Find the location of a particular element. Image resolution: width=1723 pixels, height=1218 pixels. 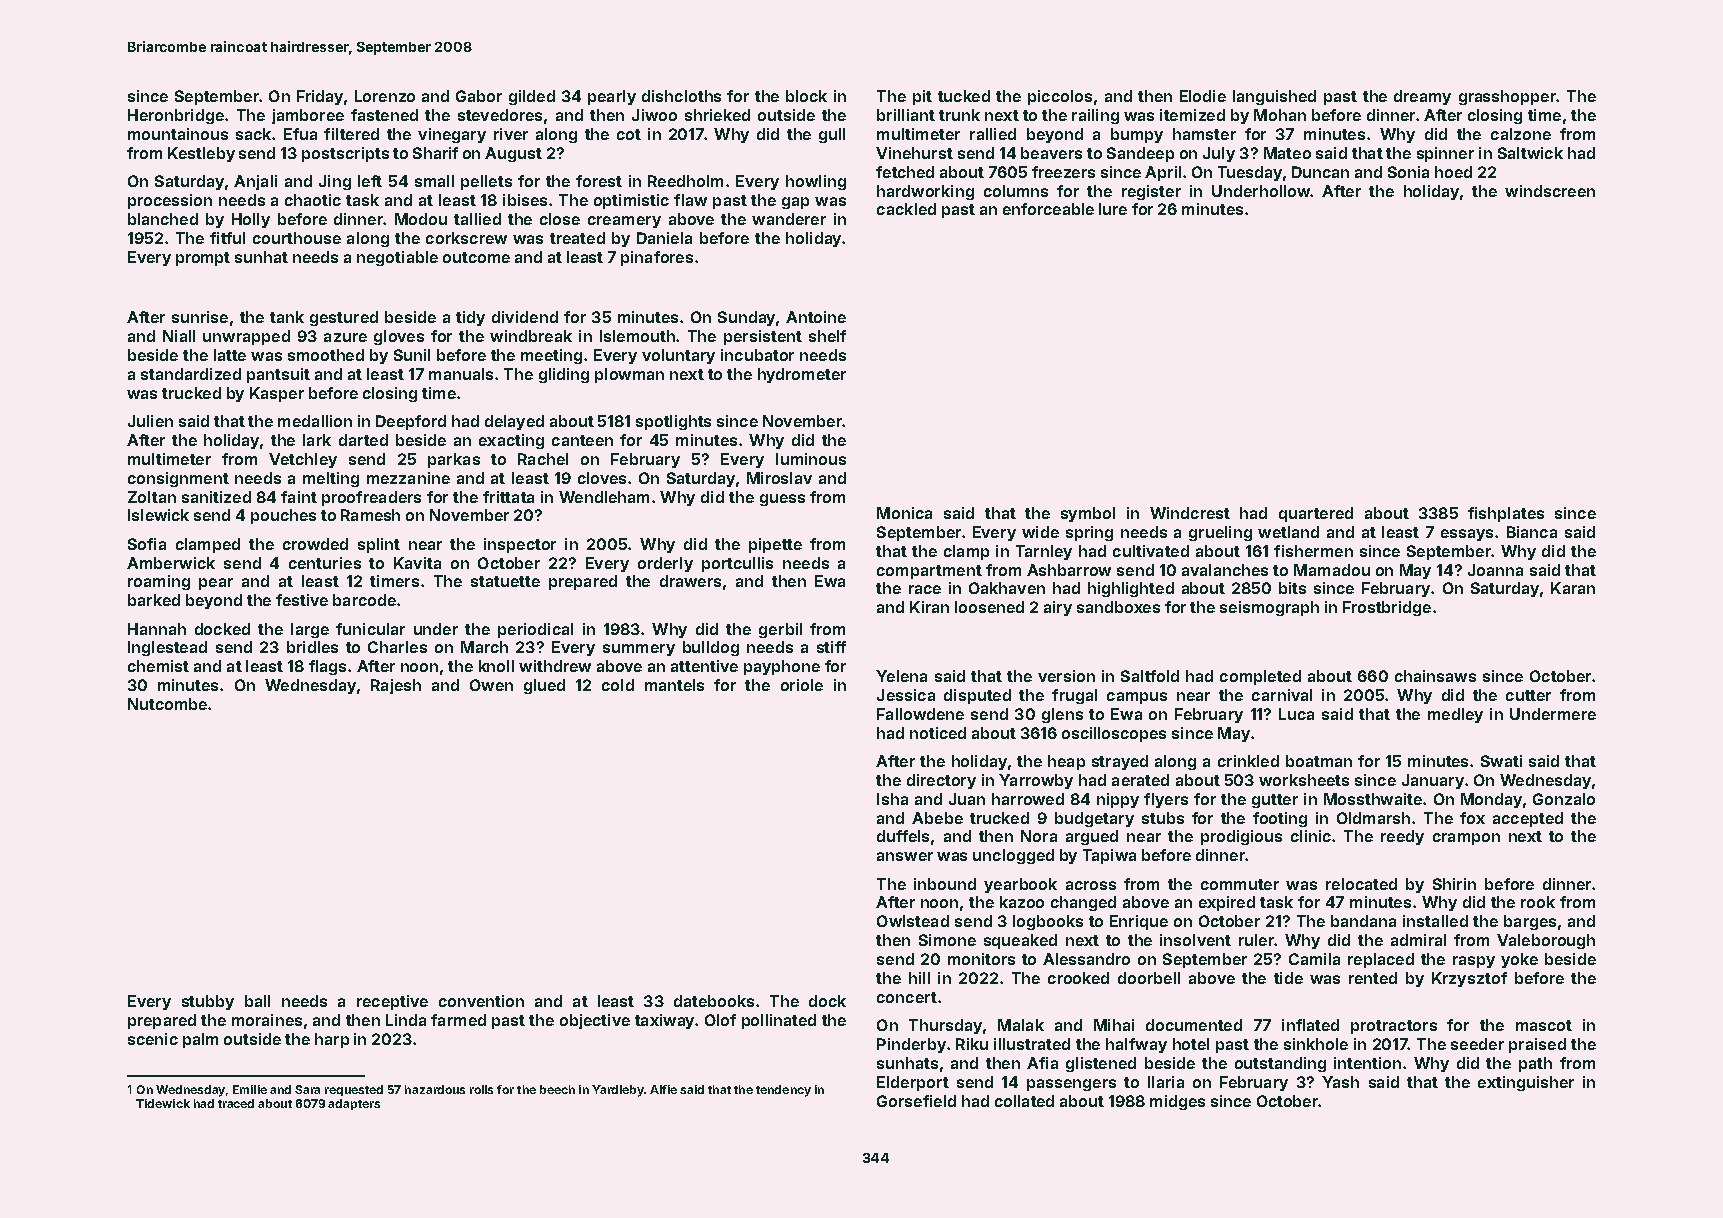

portcullis is located at coordinates (737, 564).
